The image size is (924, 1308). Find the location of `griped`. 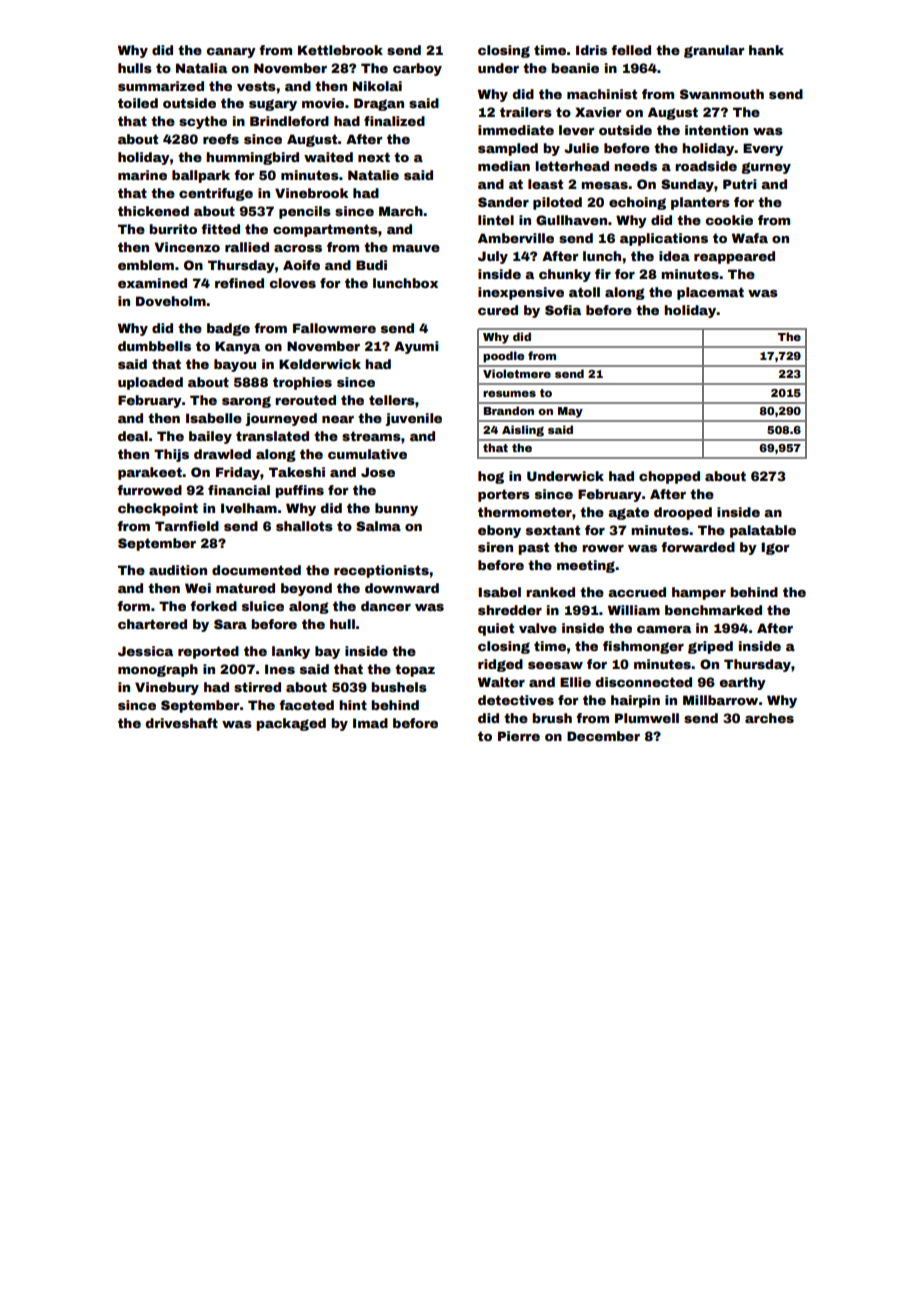

griped is located at coordinates (710, 647).
